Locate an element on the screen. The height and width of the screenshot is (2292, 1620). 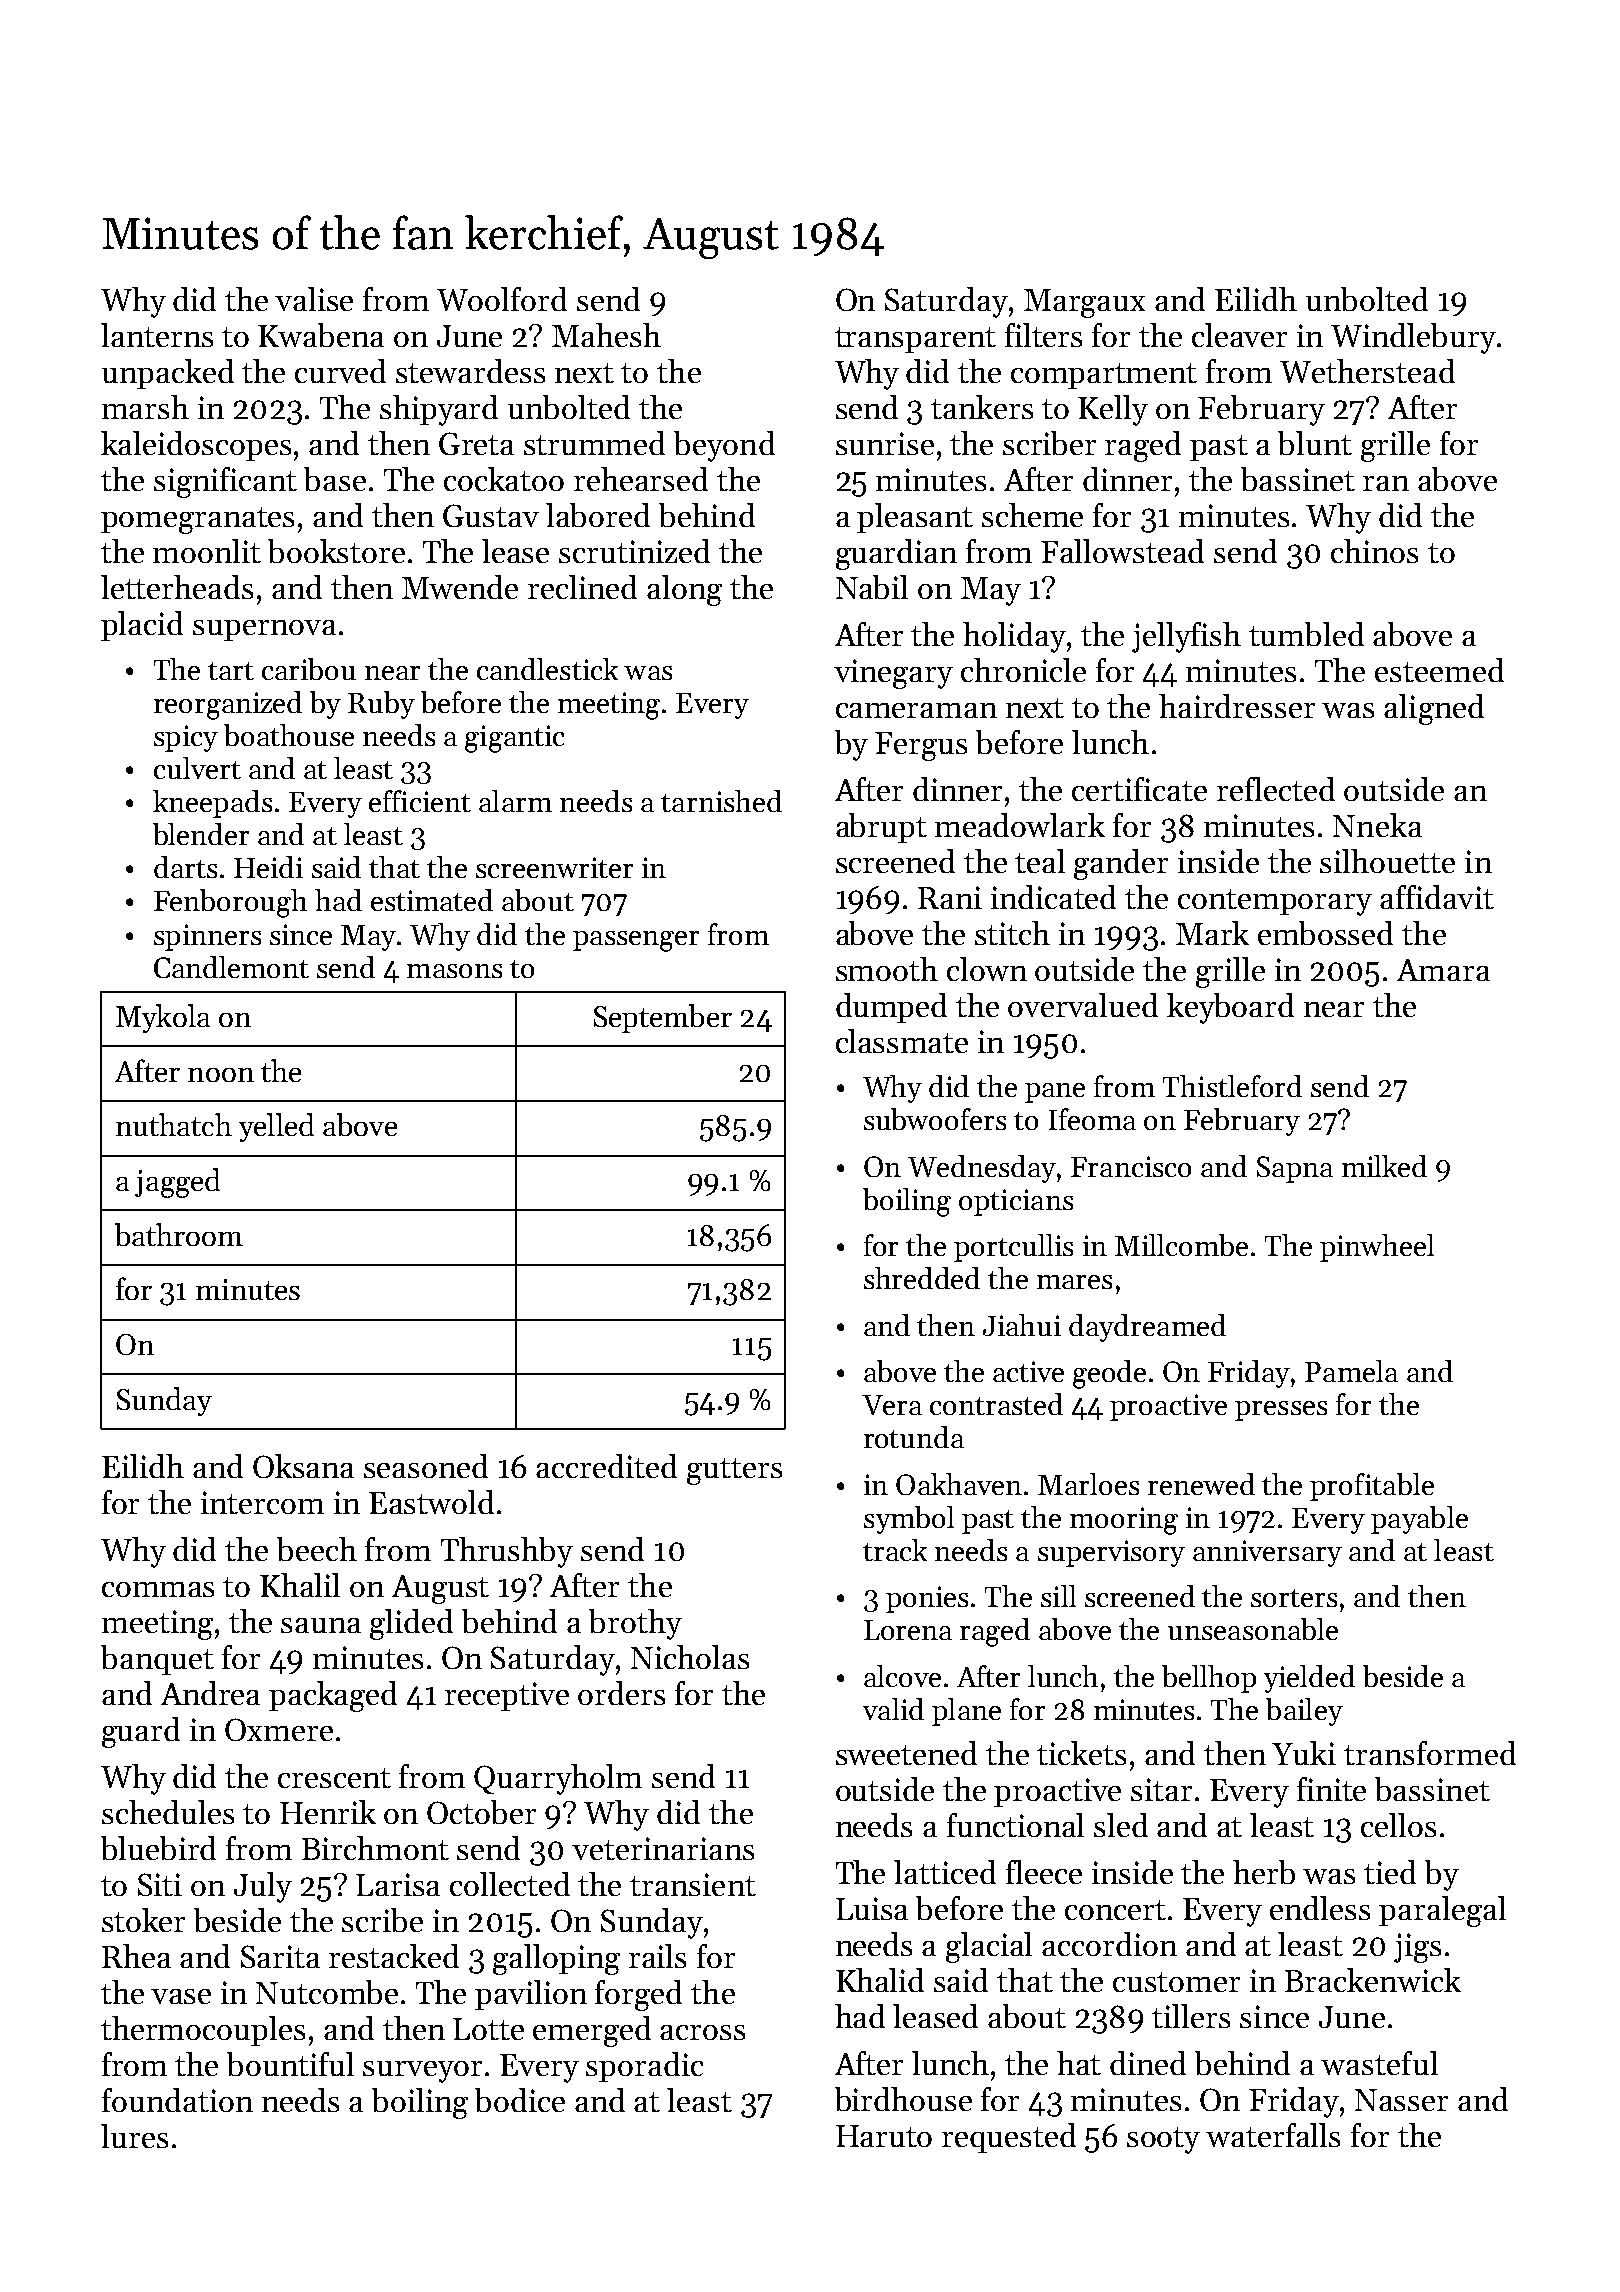
Oksana is located at coordinates (303, 1466).
